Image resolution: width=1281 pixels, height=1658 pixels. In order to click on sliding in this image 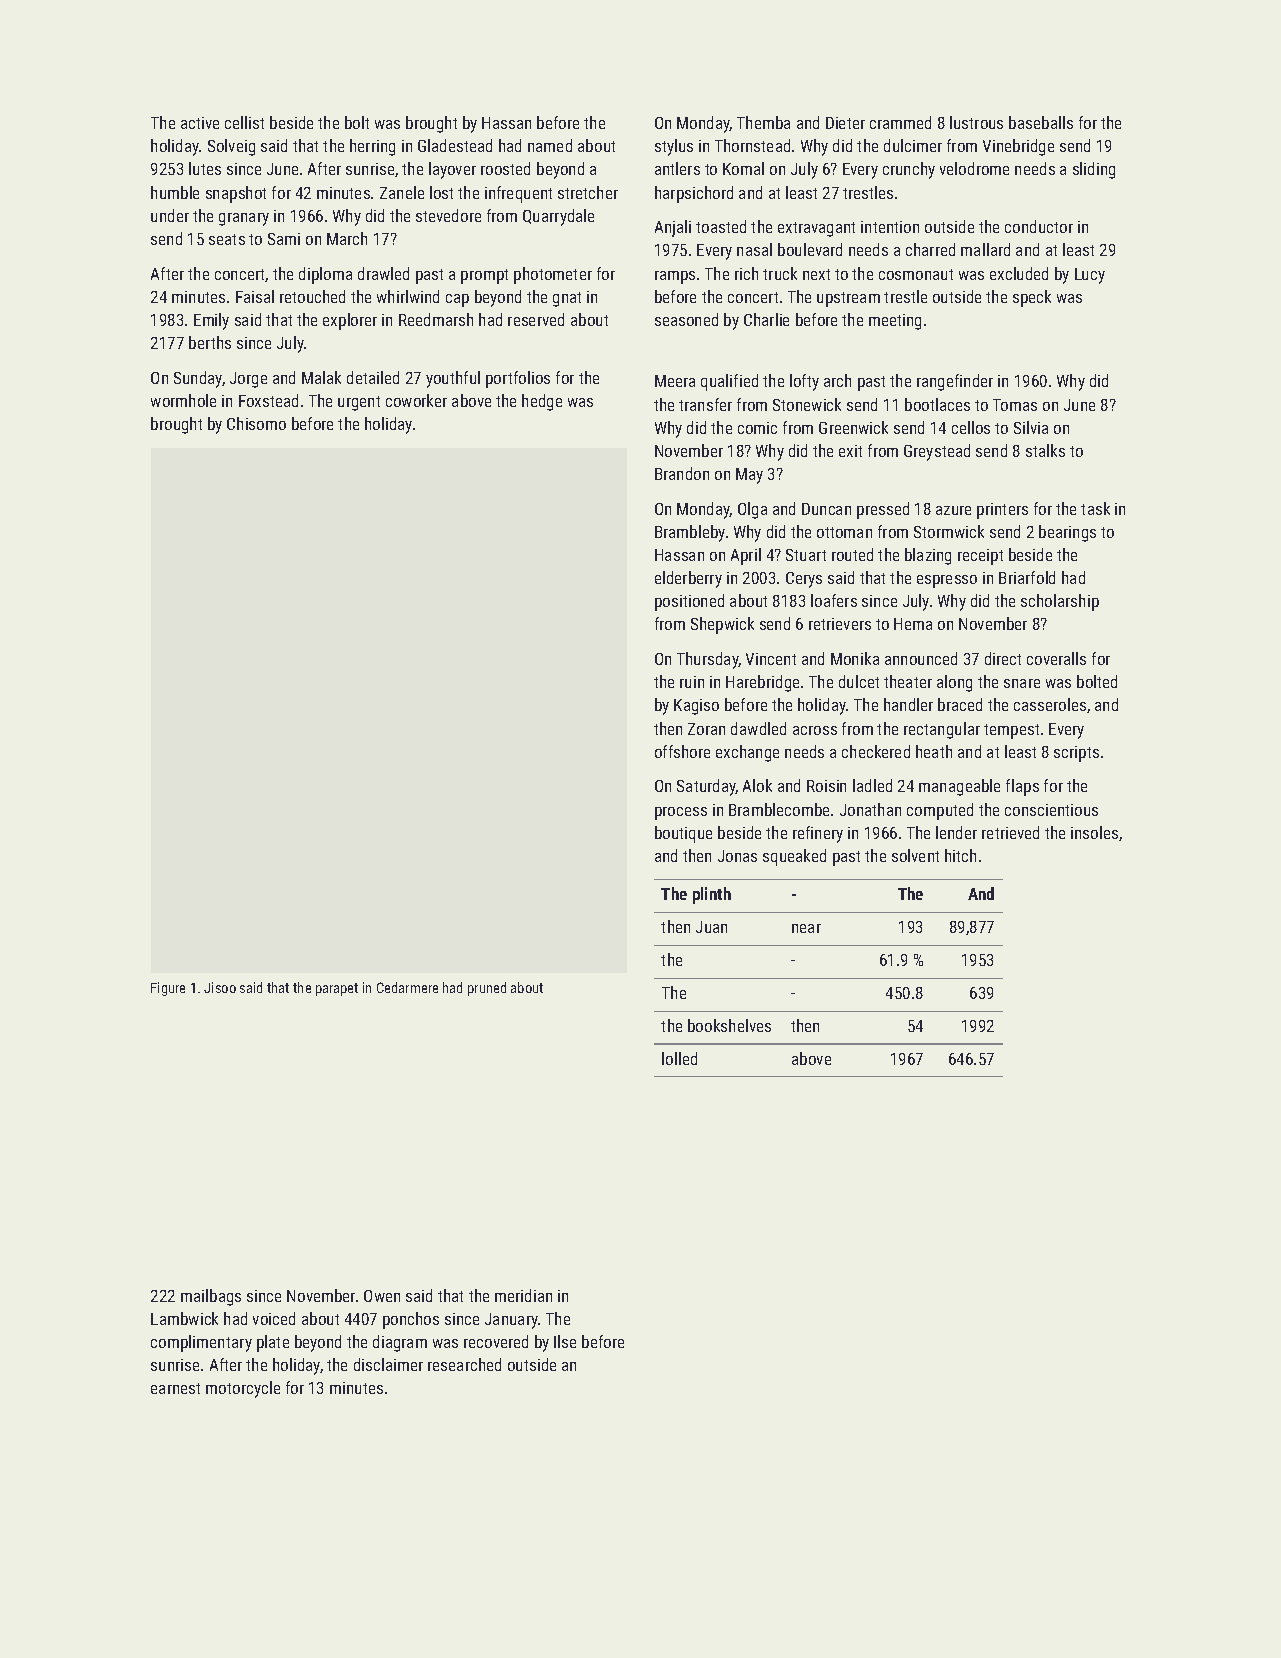, I will do `click(1094, 170)`.
